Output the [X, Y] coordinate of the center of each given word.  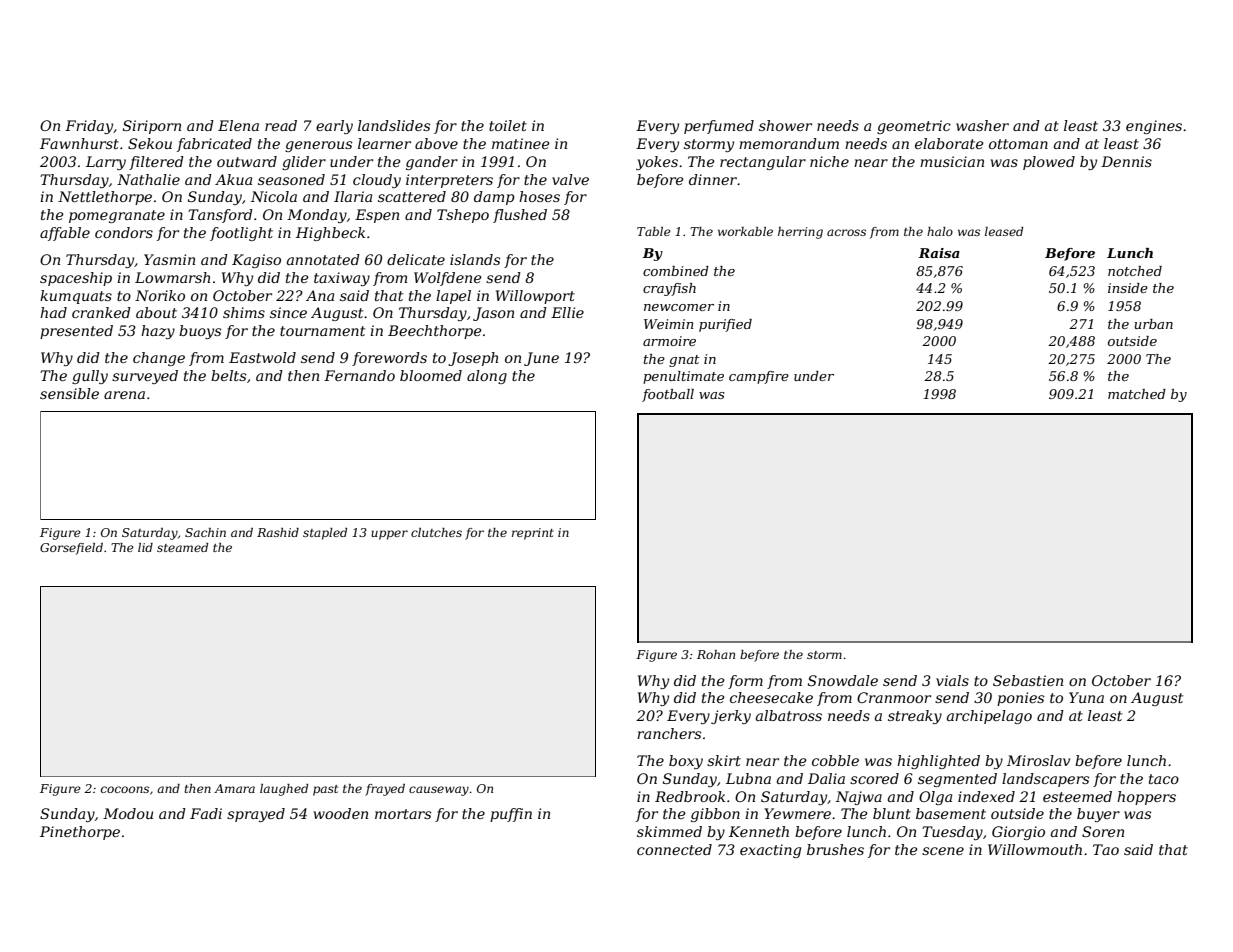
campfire [759, 377]
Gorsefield [71, 549]
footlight [241, 234]
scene [943, 851]
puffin [511, 815]
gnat [684, 361]
